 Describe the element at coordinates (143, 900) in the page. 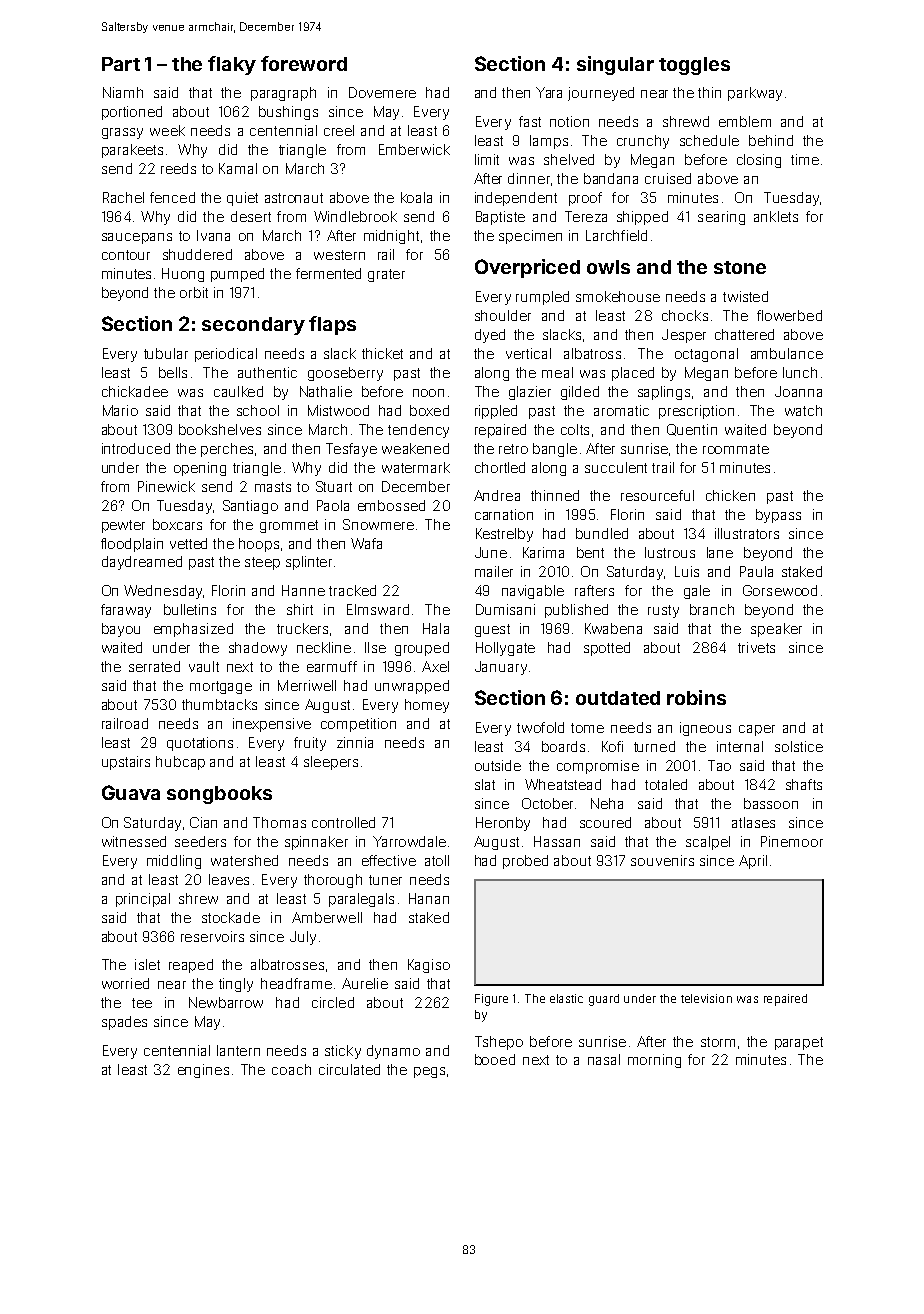

I see `principal` at that location.
